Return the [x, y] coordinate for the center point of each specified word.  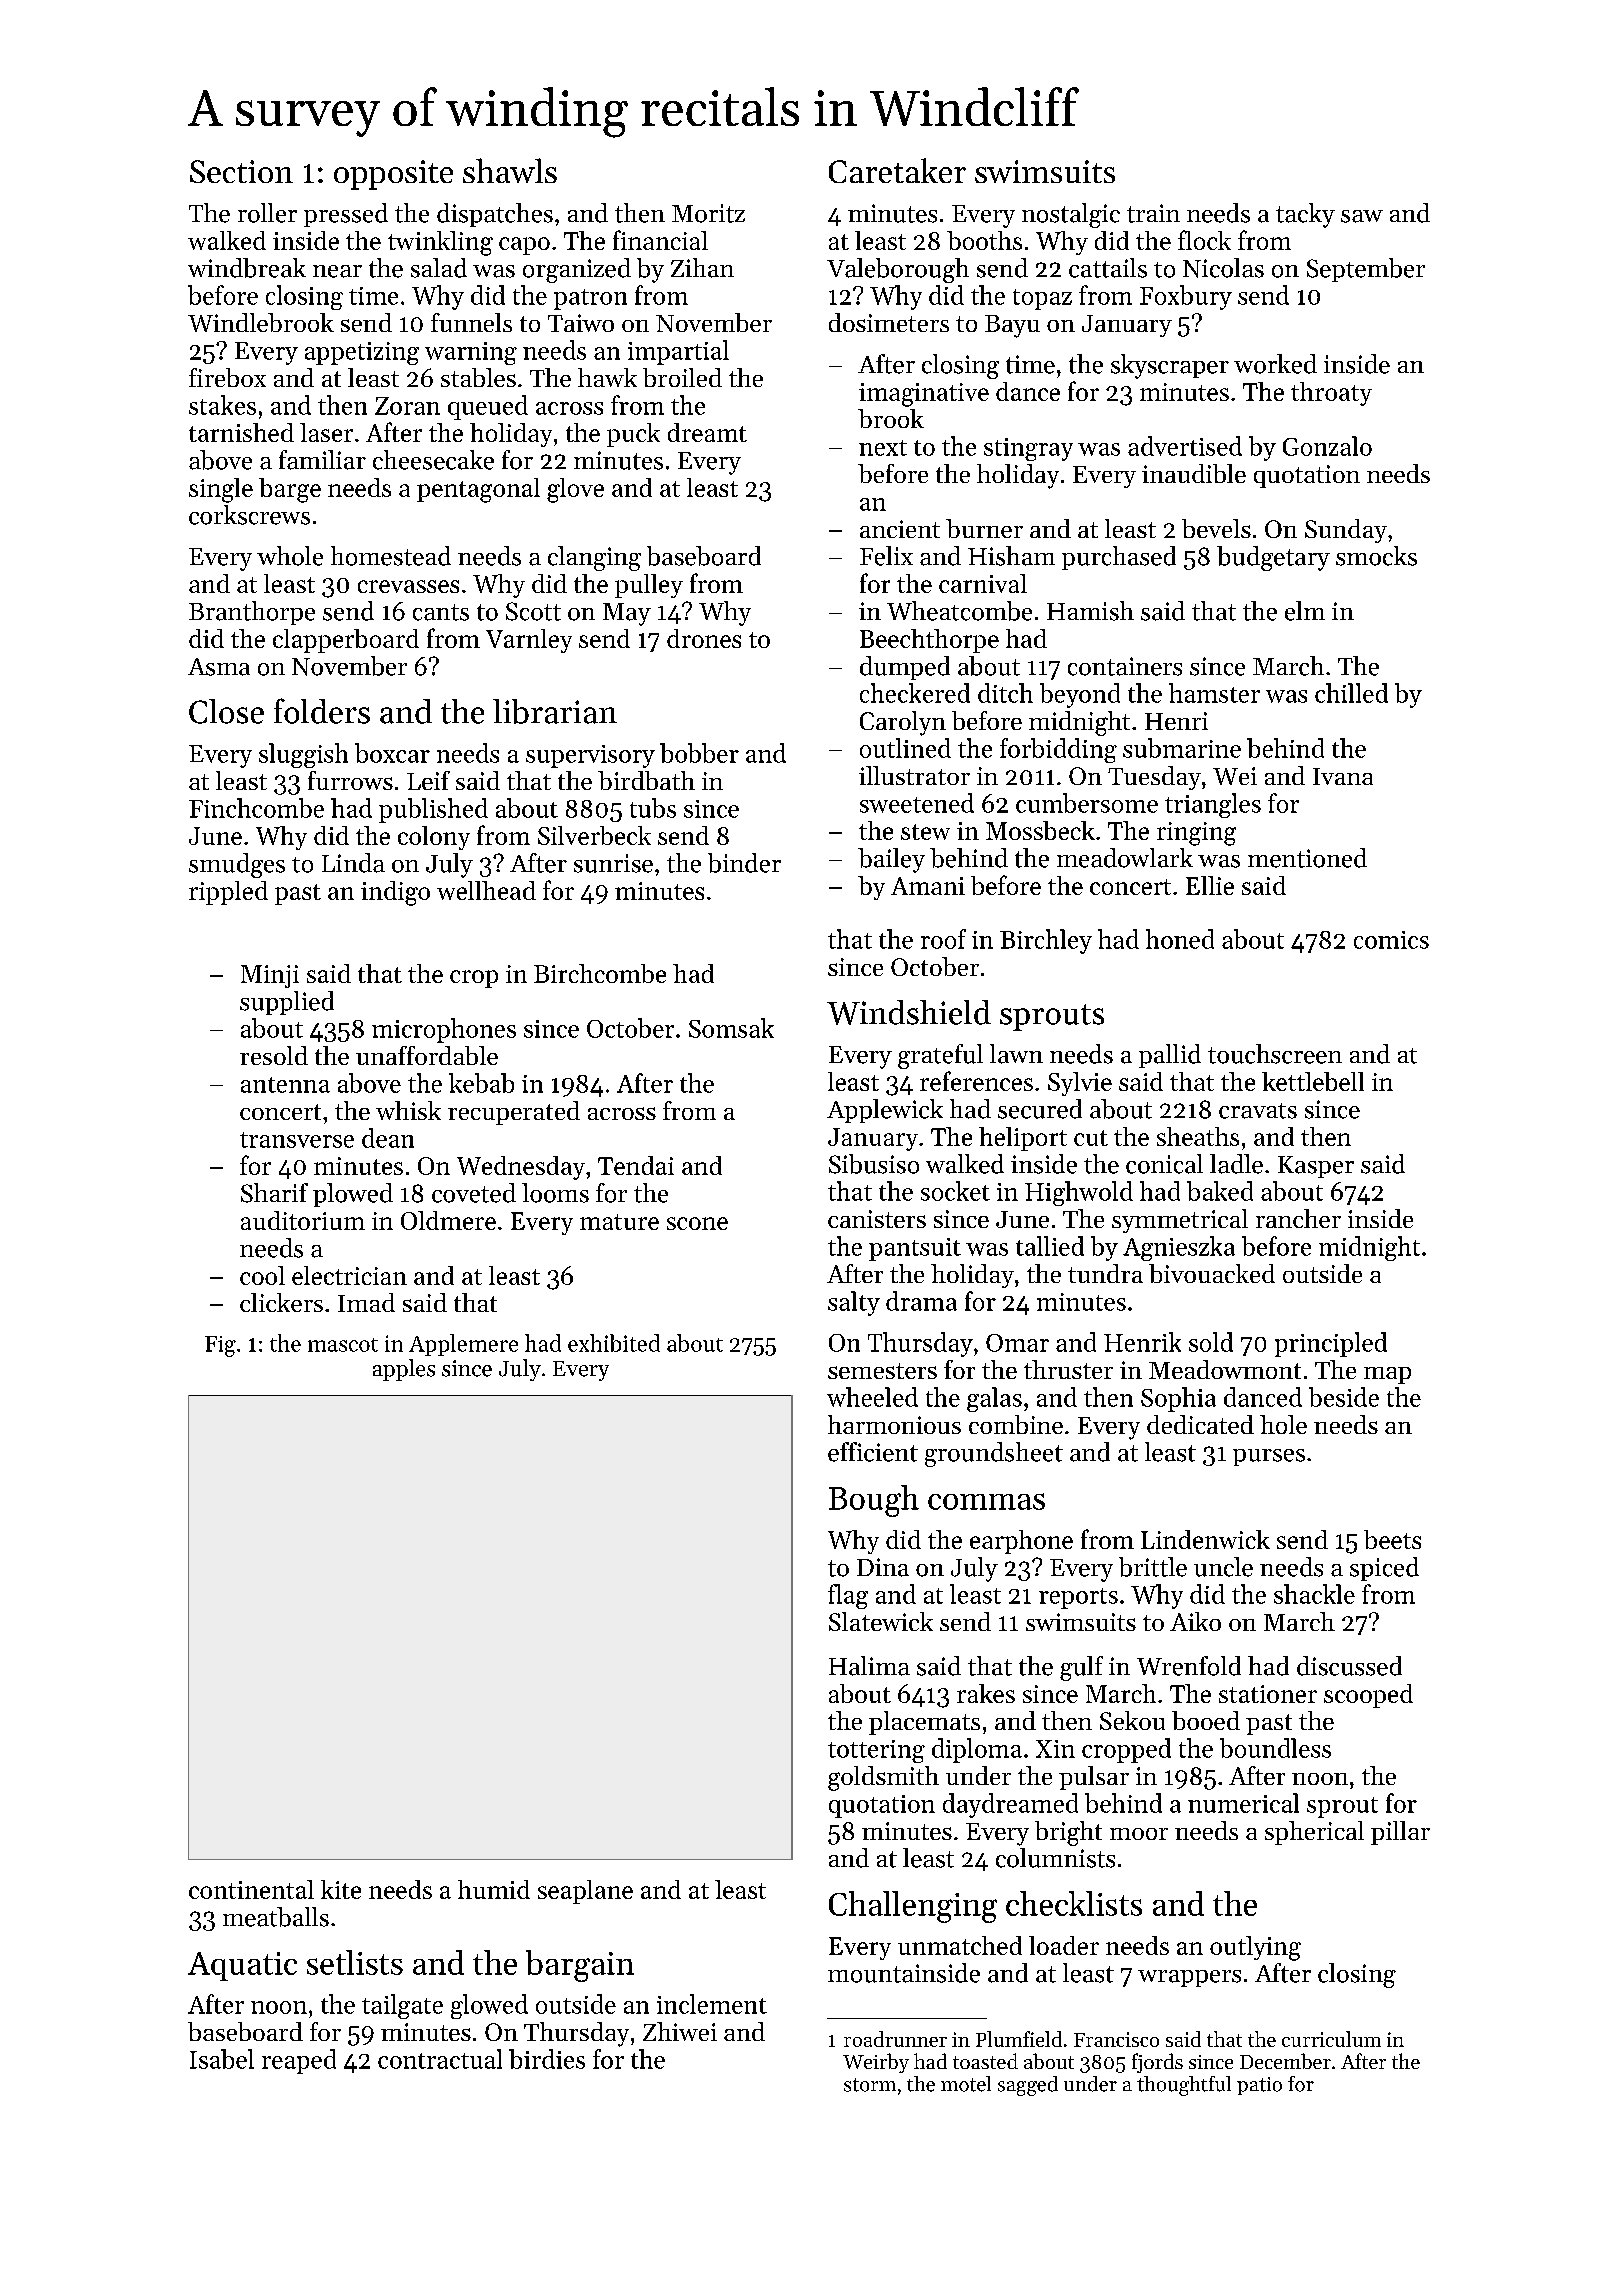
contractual [440, 2059]
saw [1362, 216]
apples [404, 1370]
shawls [510, 170]
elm [1305, 611]
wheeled [872, 1397]
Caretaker [897, 170]
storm [870, 2085]
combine [1016, 1424]
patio [1259, 2086]
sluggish [303, 755]
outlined [905, 748]
